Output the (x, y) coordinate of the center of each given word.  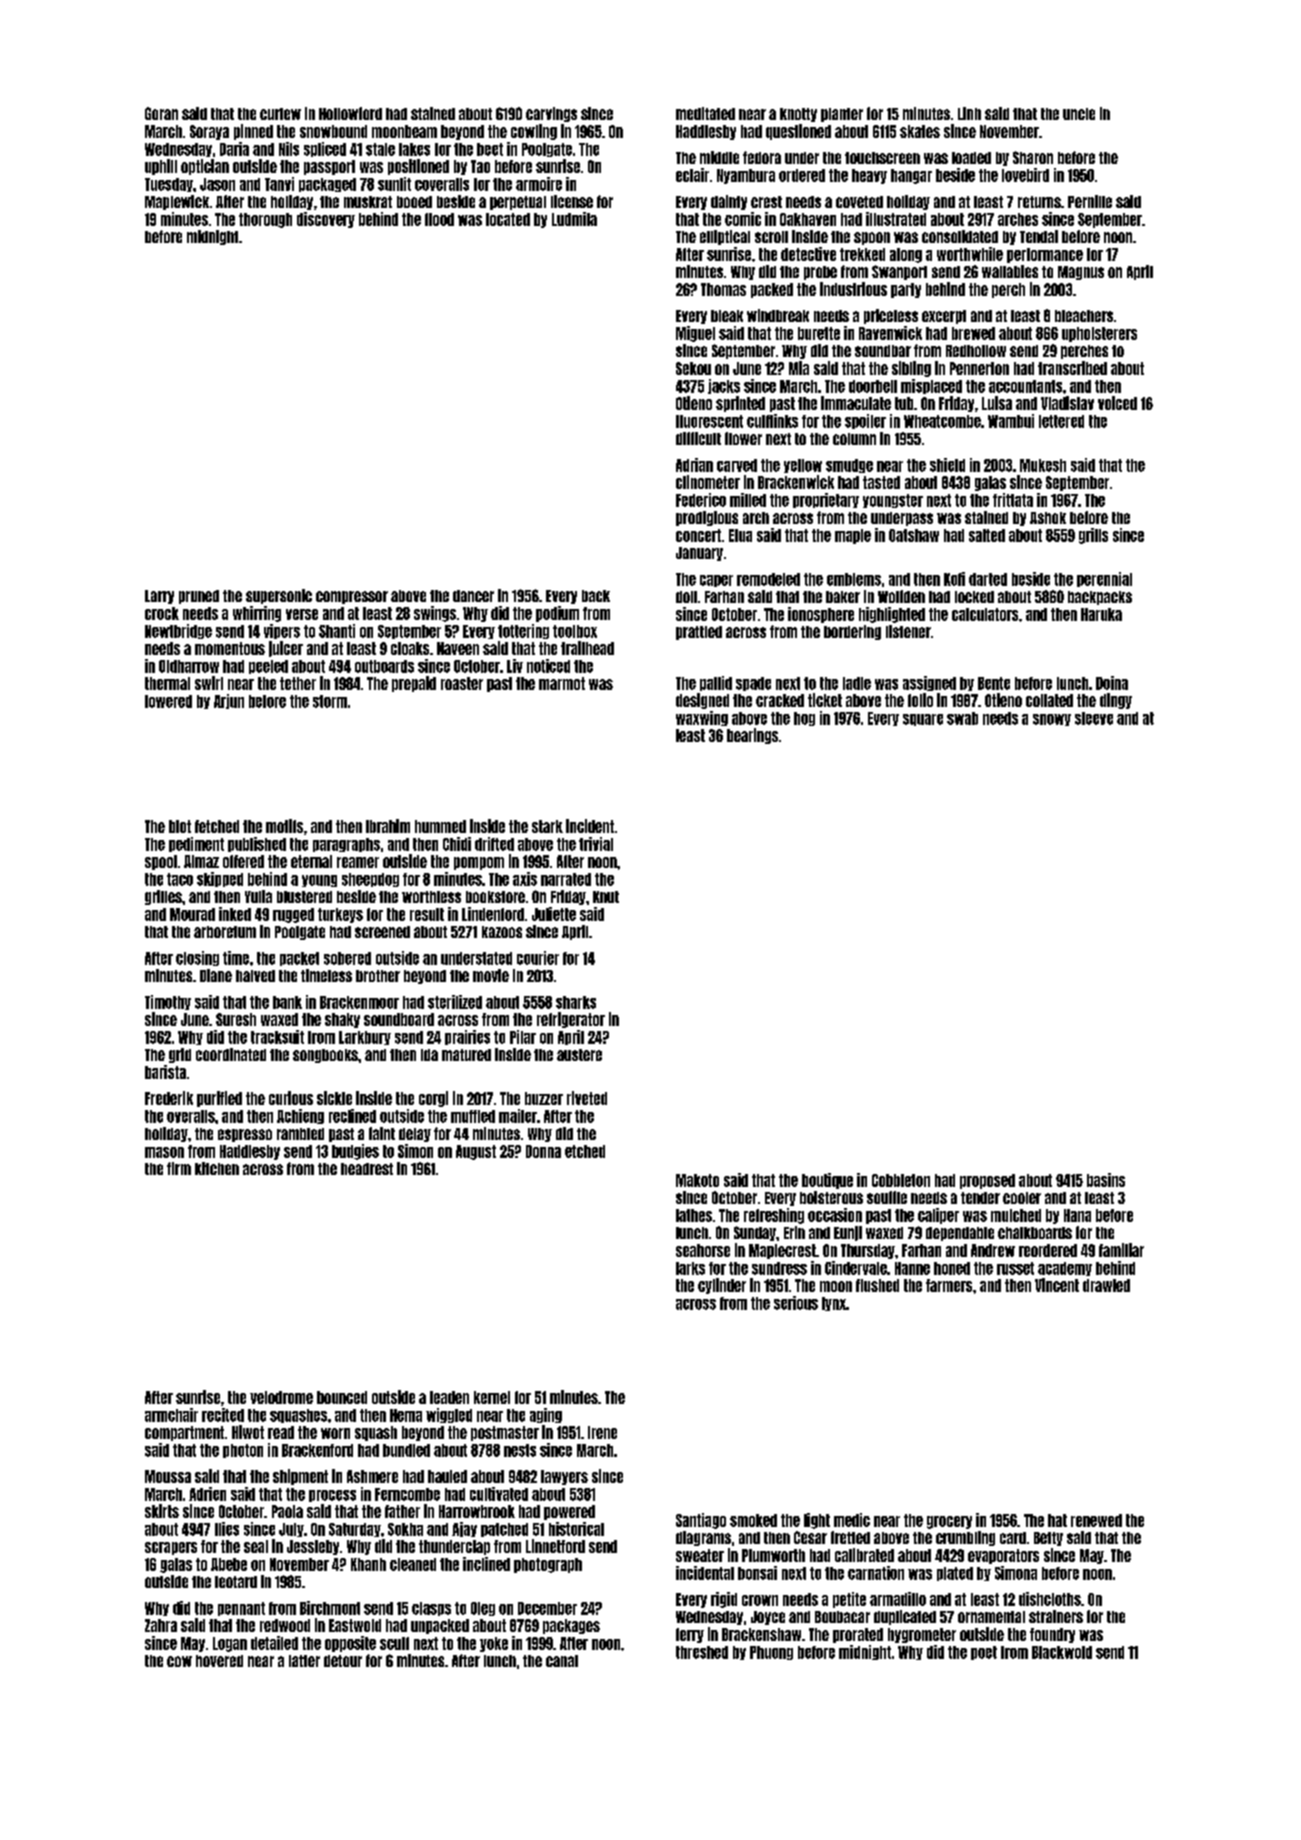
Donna (543, 1151)
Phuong (771, 1653)
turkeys (340, 915)
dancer (473, 596)
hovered (219, 1661)
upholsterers (1099, 334)
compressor (352, 597)
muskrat (368, 202)
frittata (1013, 500)
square (923, 720)
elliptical (725, 237)
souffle (887, 1197)
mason (164, 1152)
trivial (596, 844)
